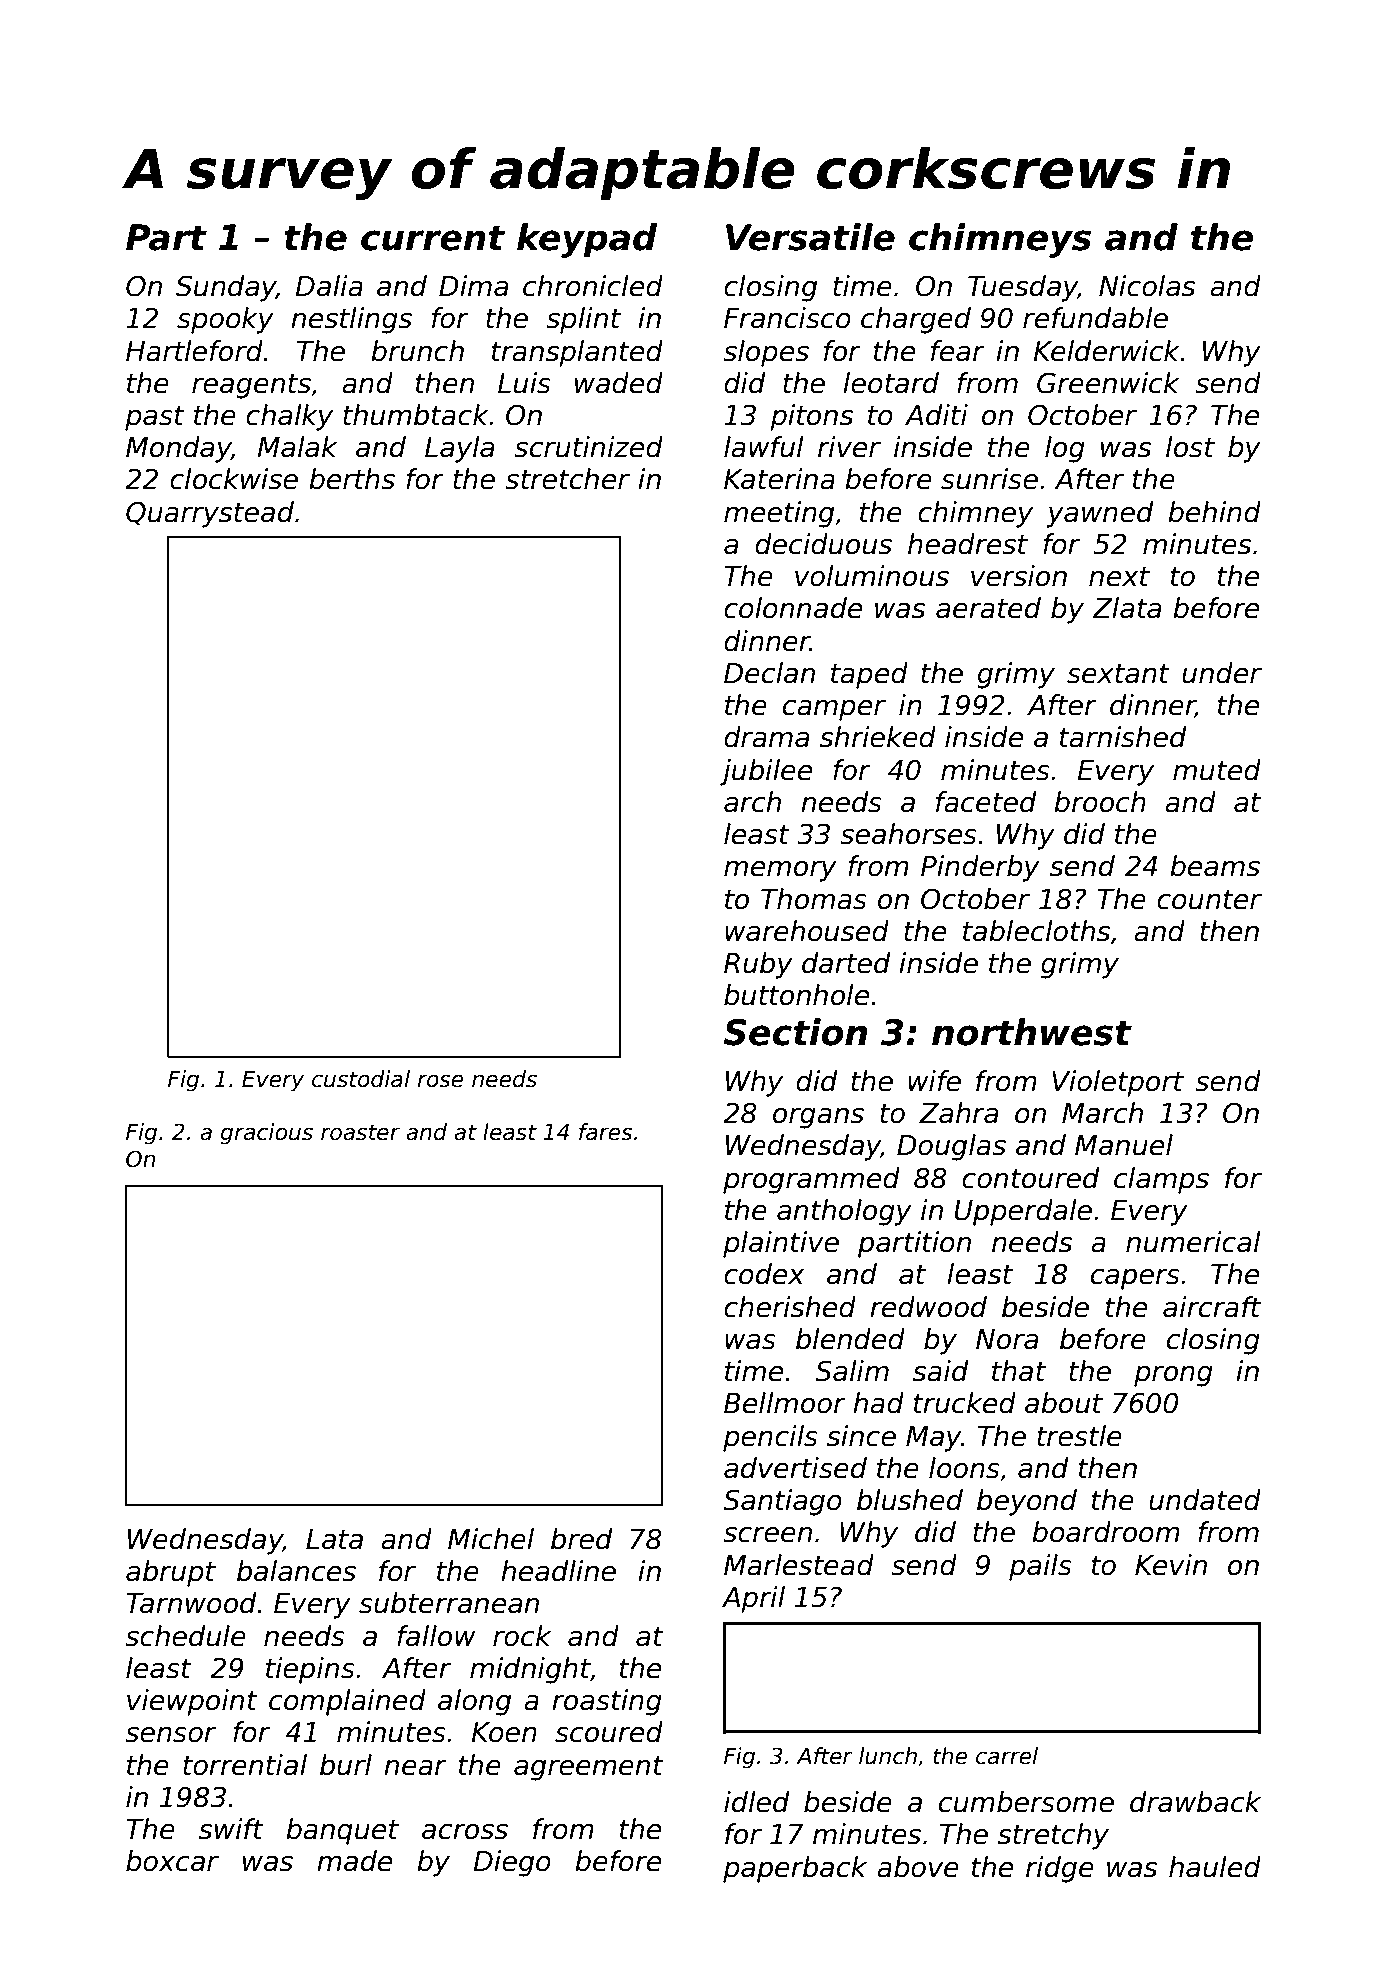 The image size is (1386, 1969). Describe the element at coordinates (1032, 1032) in the image. I see `northwest` at that location.
